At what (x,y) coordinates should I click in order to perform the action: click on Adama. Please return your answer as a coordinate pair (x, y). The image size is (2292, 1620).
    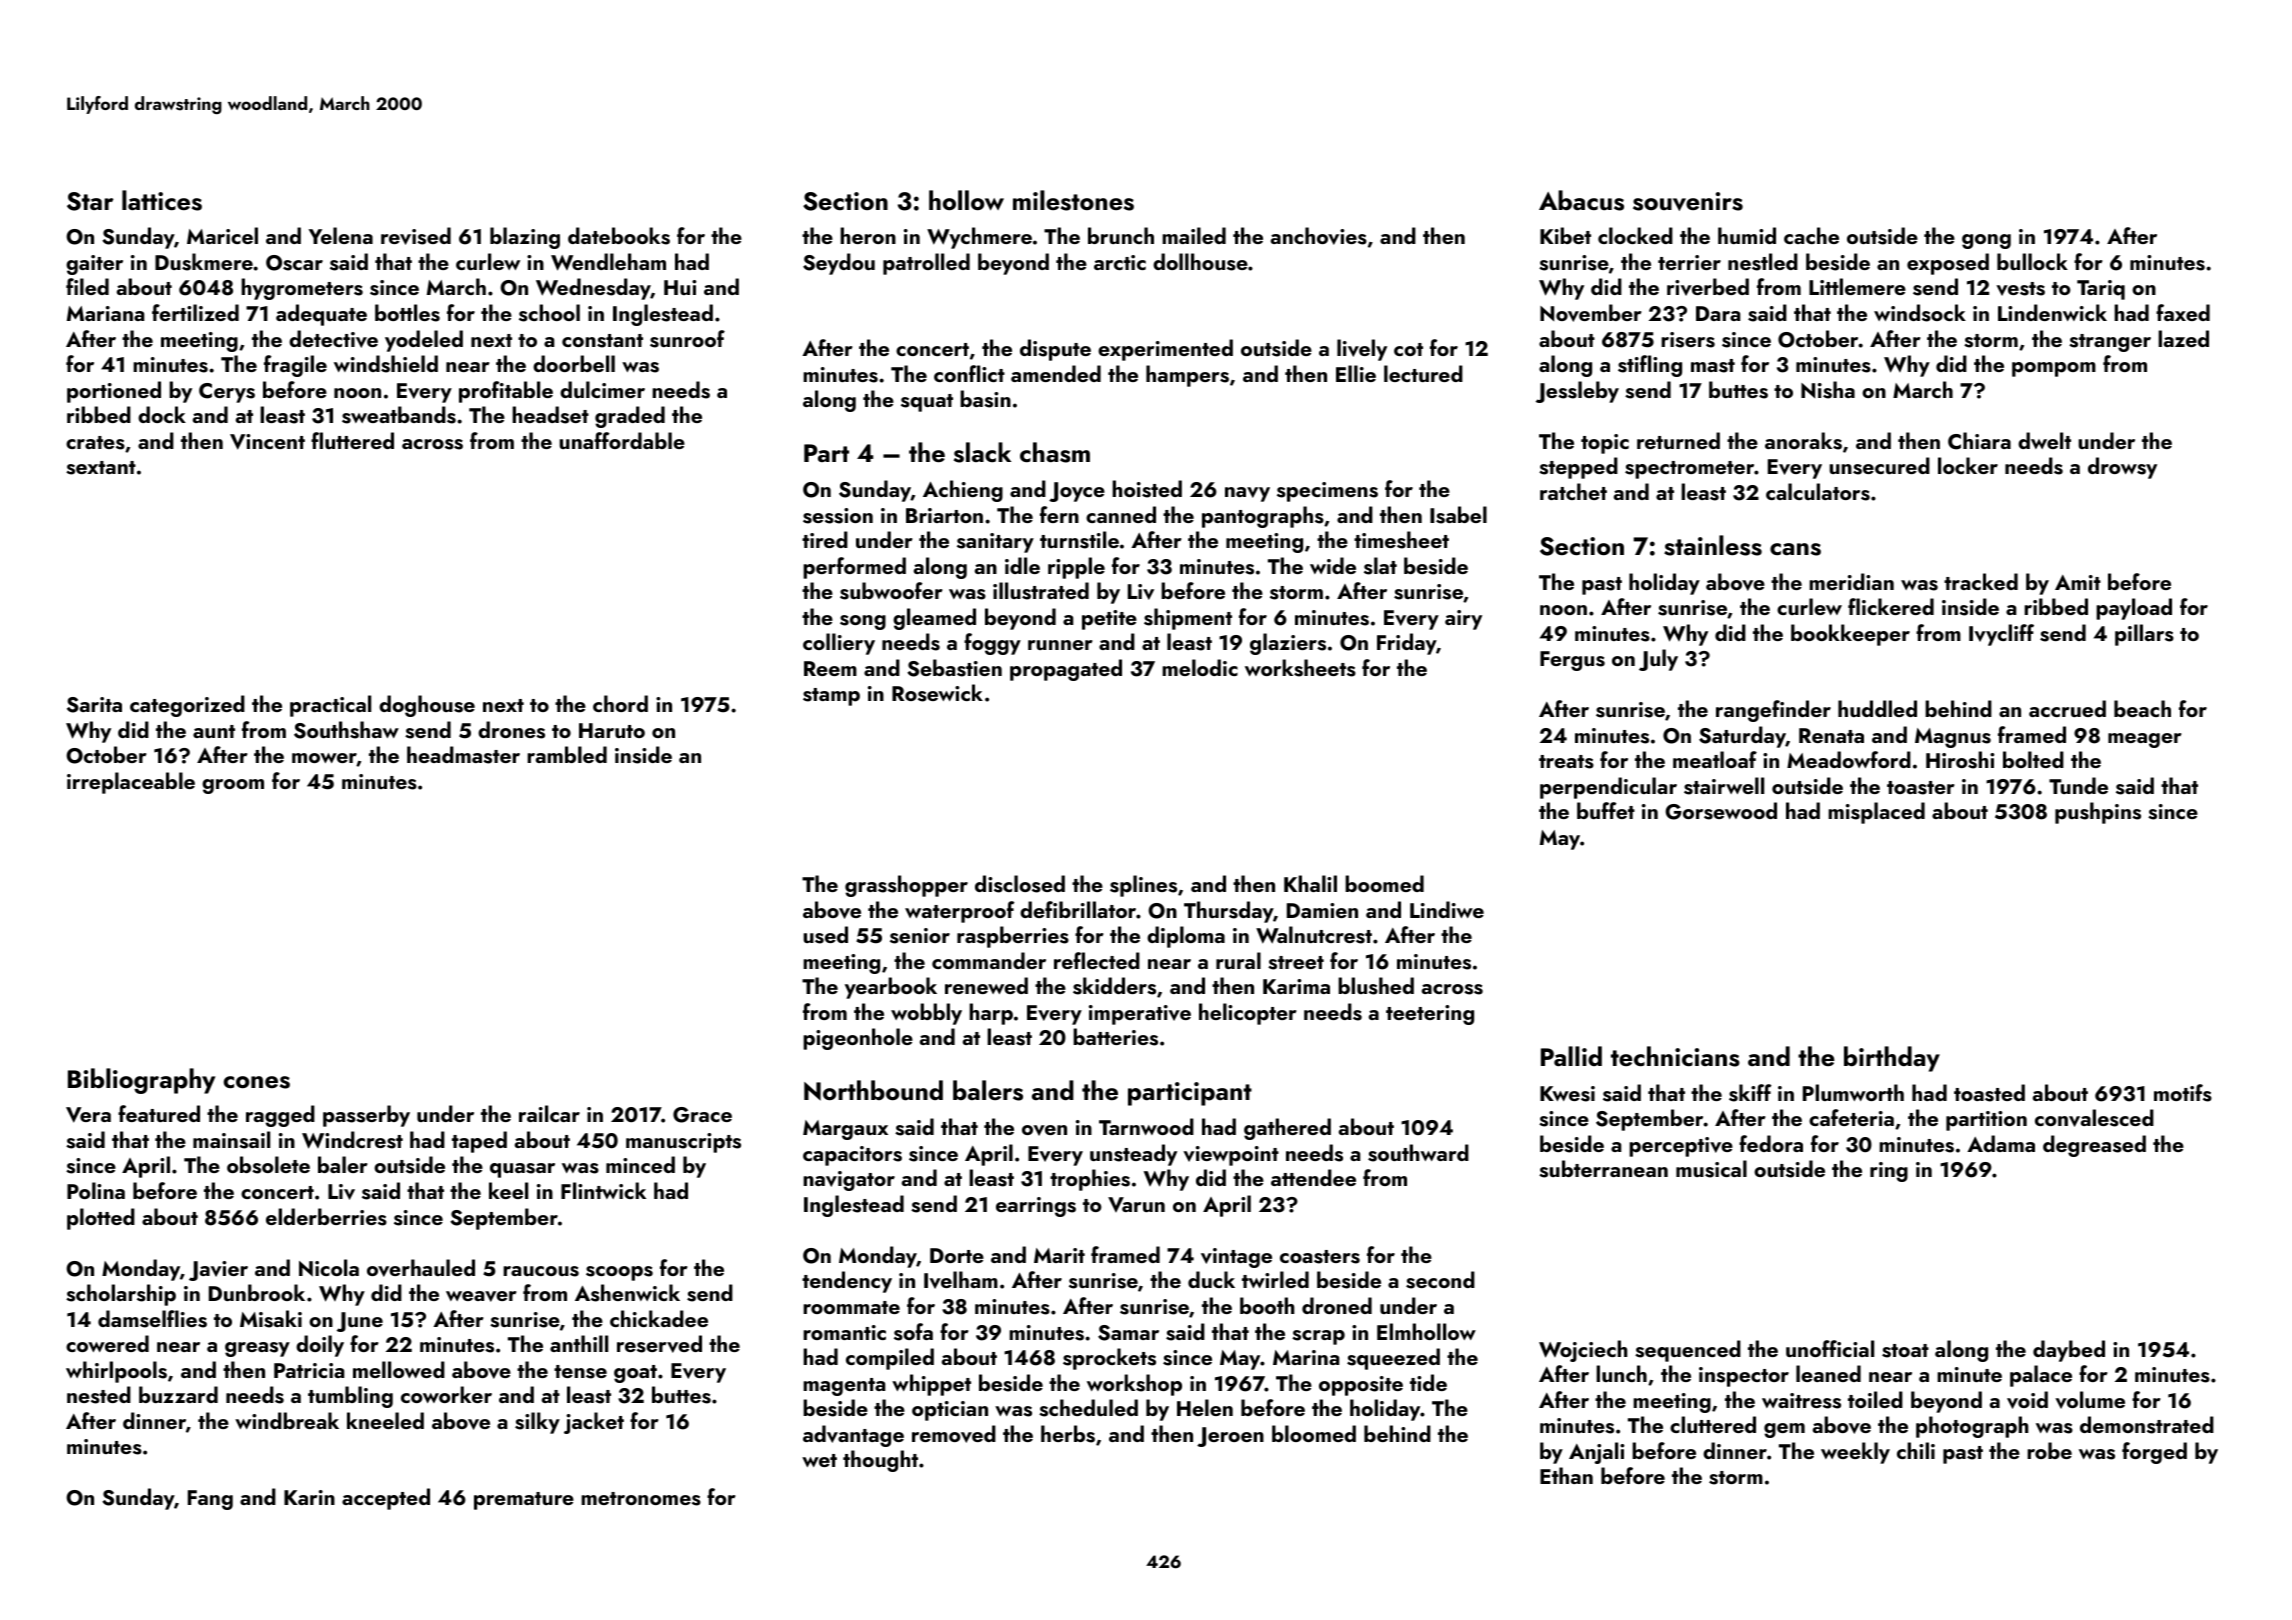
    Looking at the image, I should click on (2001, 1143).
